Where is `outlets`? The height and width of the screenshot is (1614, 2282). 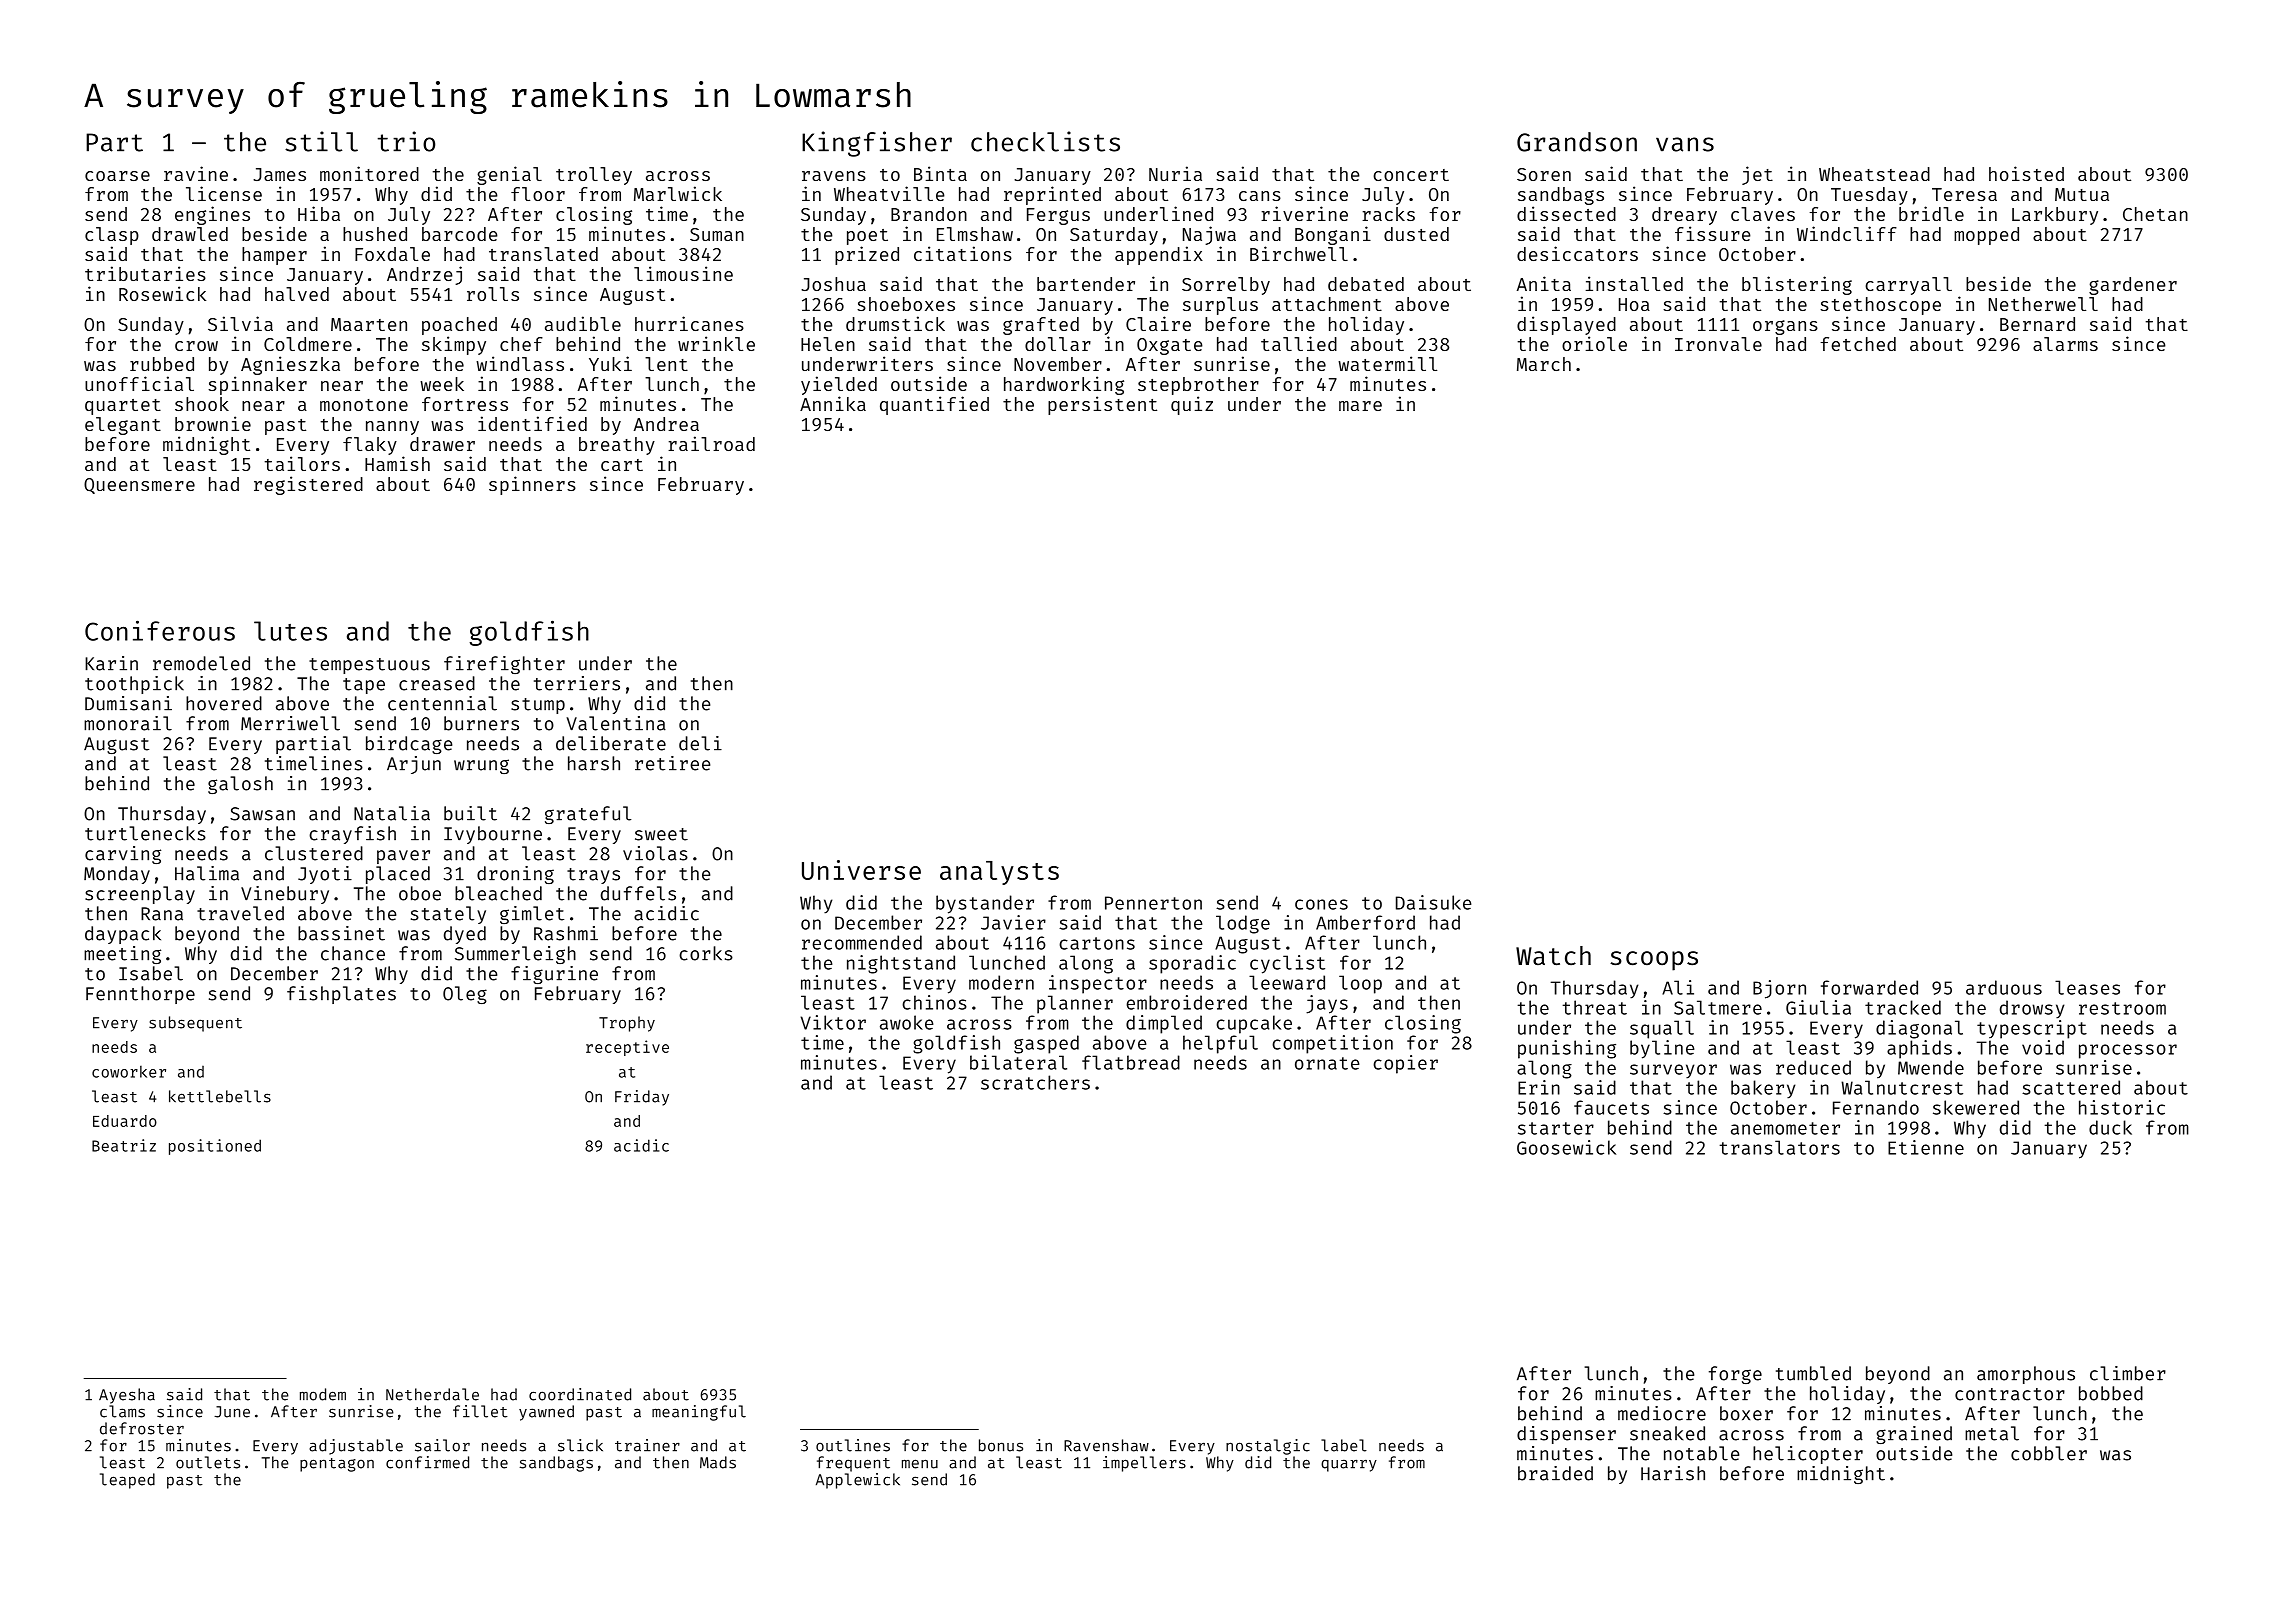 outlets is located at coordinates (208, 1462).
